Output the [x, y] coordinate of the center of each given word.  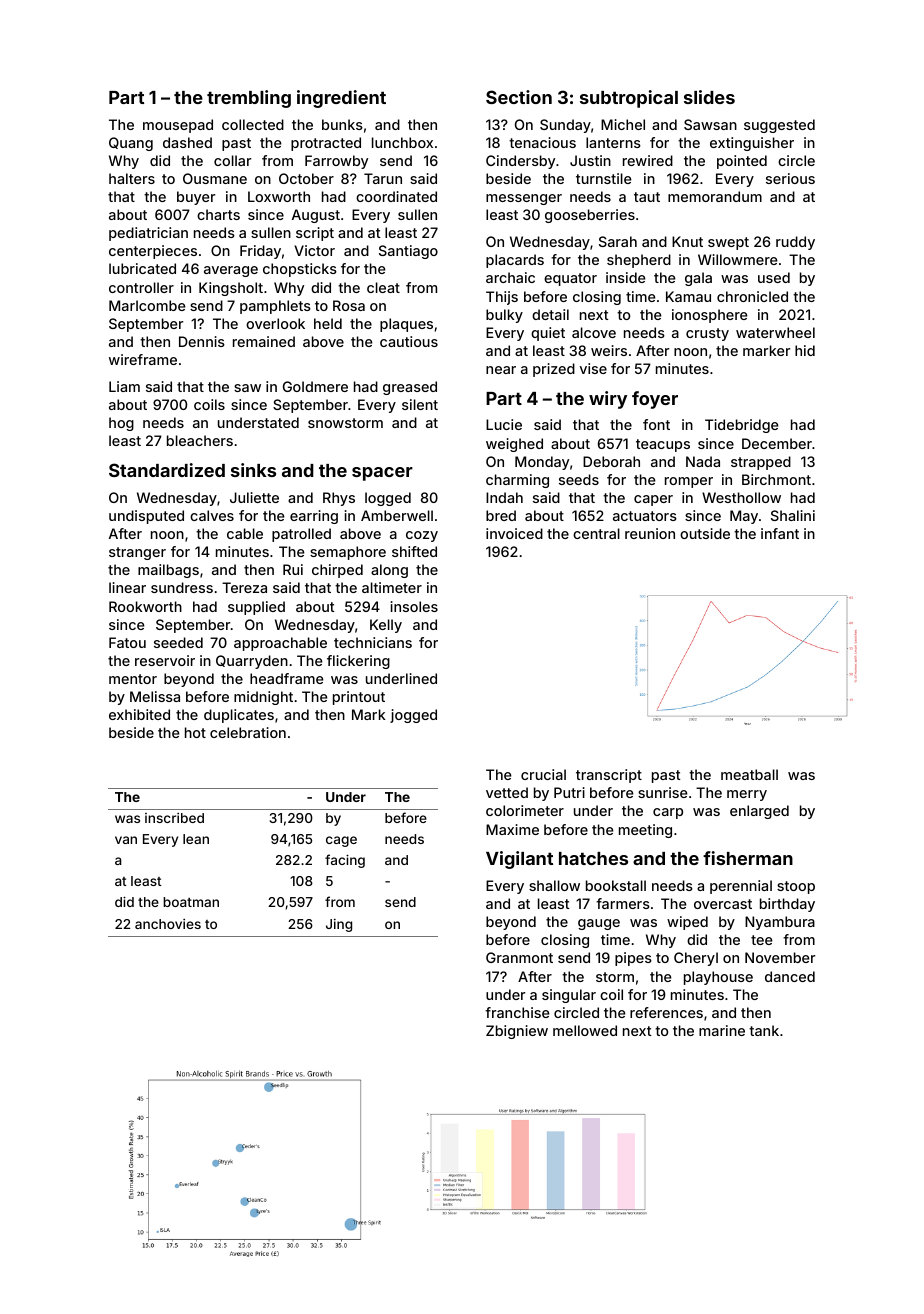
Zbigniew [517, 1032]
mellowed [585, 1030]
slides [709, 97]
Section [519, 97]
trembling [249, 99]
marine [722, 1030]
